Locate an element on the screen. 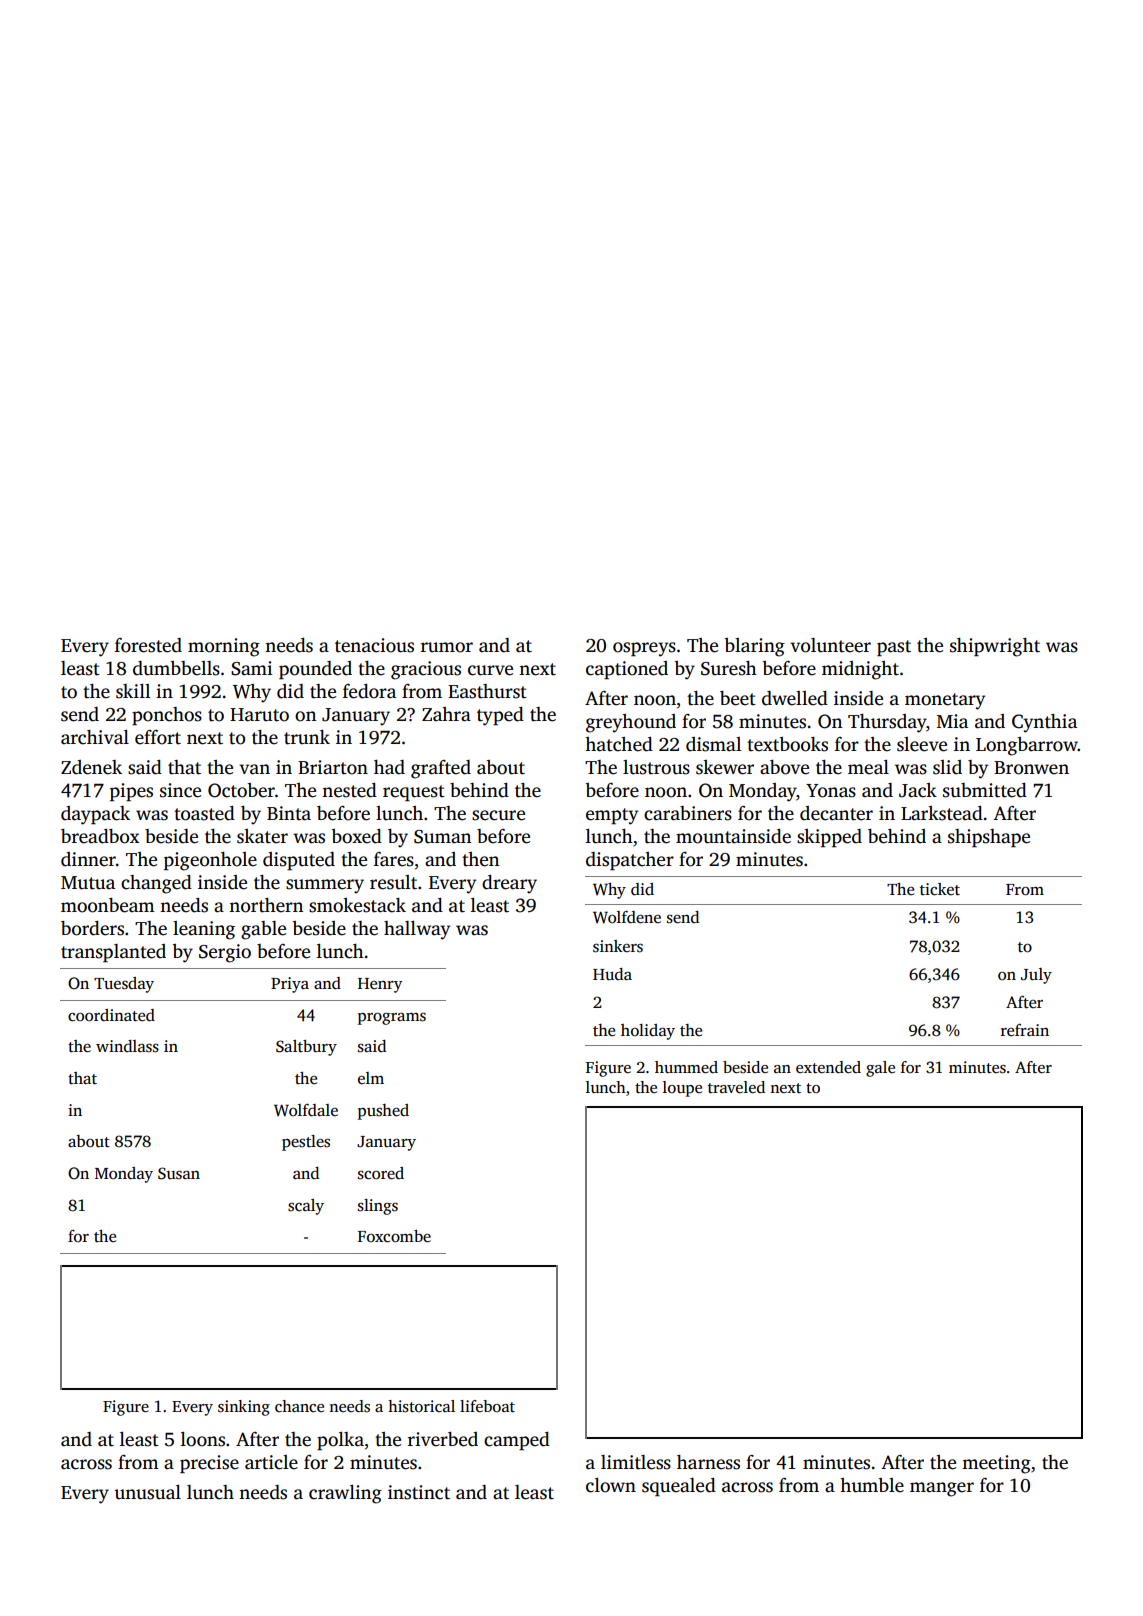 This screenshot has width=1143, height=1616. northern is located at coordinates (266, 905).
